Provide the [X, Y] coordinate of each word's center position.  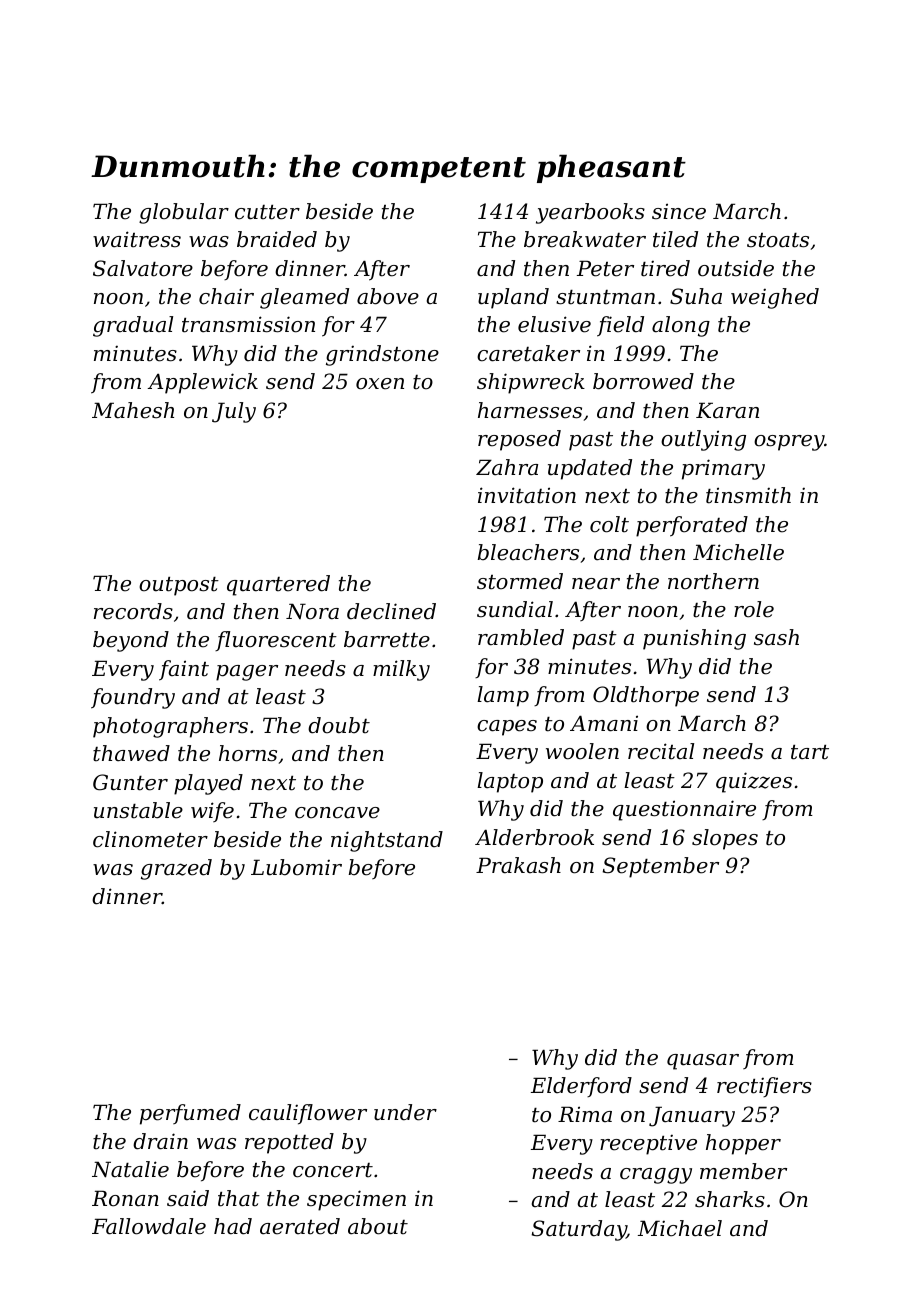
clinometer [150, 839]
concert [333, 1170]
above [388, 296]
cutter [267, 212]
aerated [300, 1226]
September [661, 867]
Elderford [581, 1087]
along [681, 326]
